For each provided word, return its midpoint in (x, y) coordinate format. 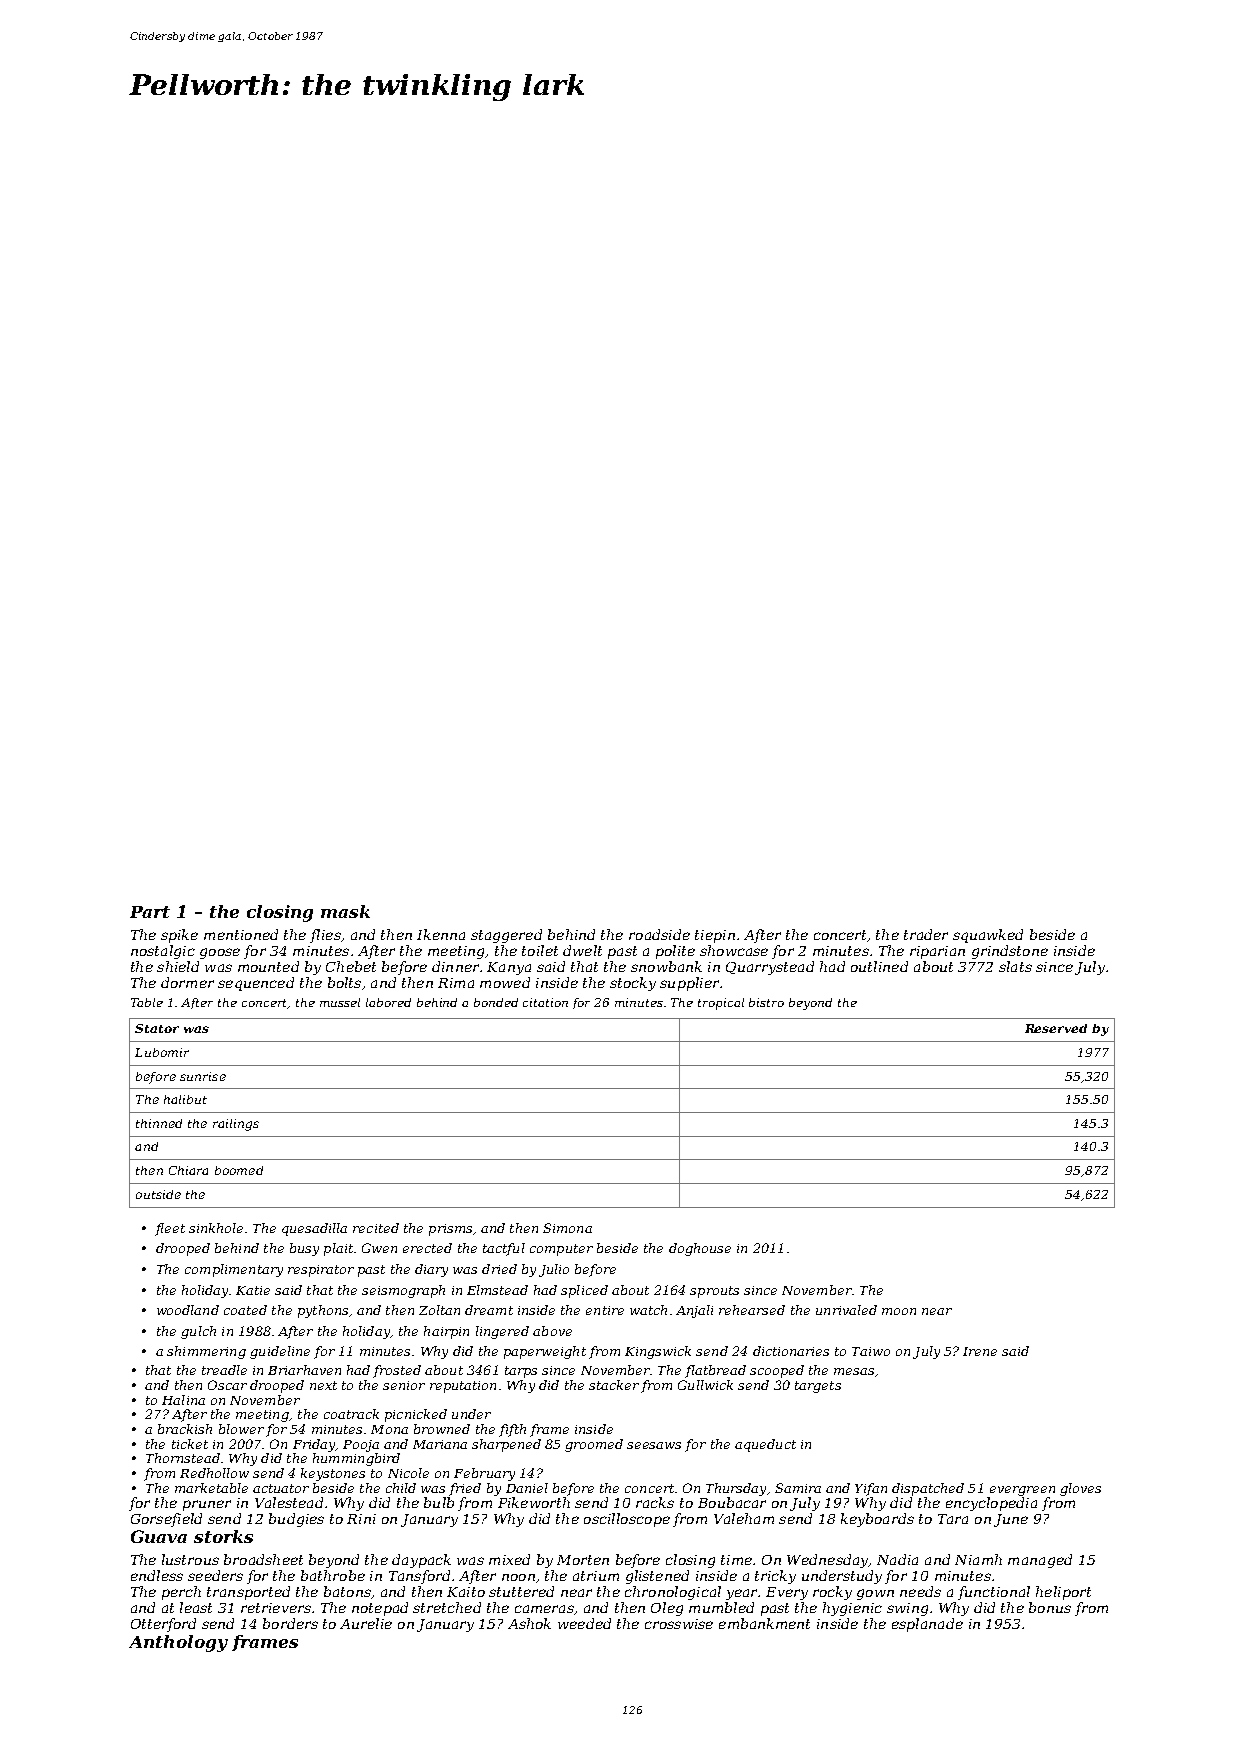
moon (899, 1311)
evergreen (1022, 1491)
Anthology (178, 1643)
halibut (185, 1099)
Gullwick (705, 1385)
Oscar (227, 1385)
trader (926, 934)
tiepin (715, 936)
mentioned (241, 934)
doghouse (700, 1249)
